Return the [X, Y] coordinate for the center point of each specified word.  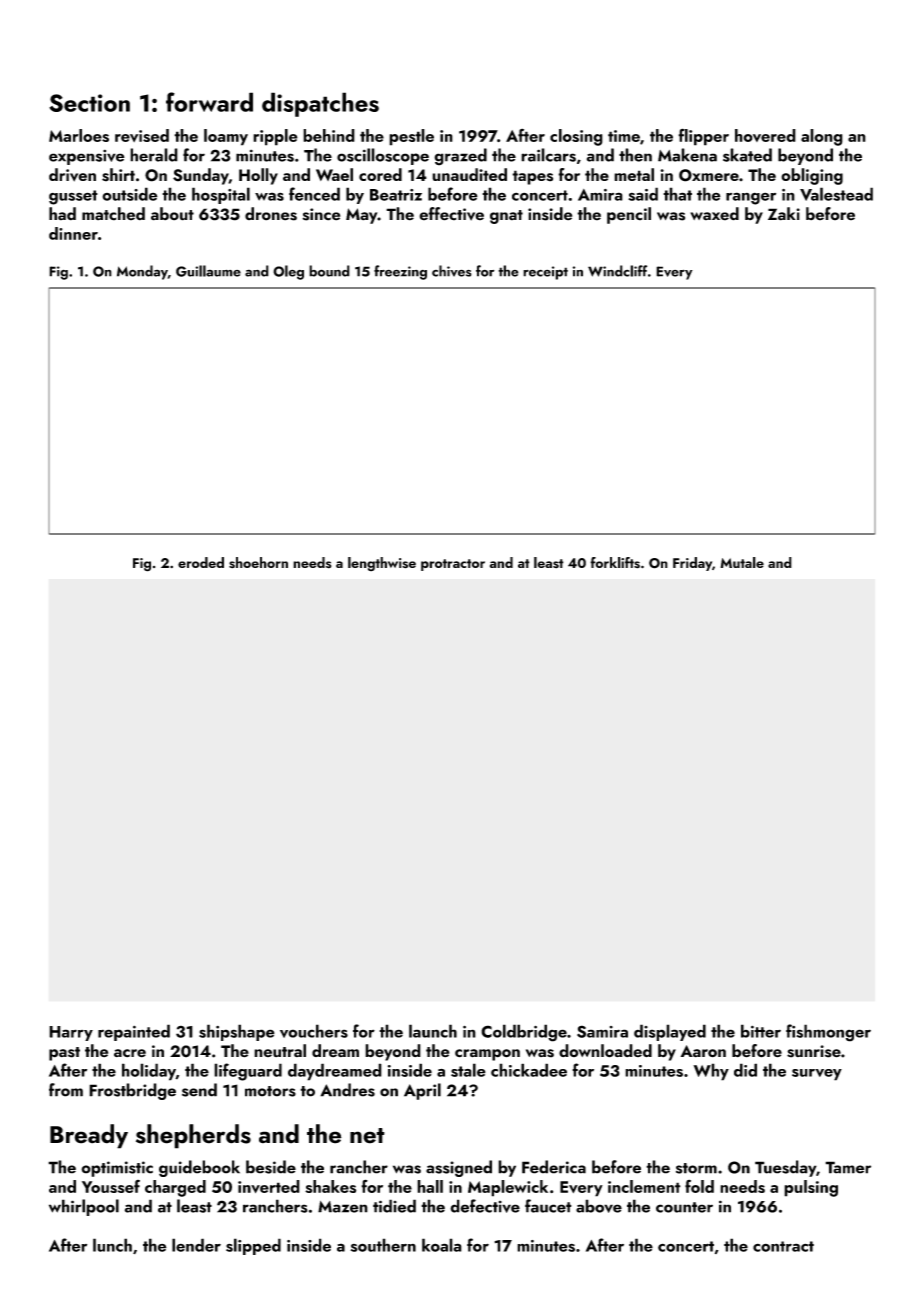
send [199, 1090]
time [624, 136]
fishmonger [828, 1033]
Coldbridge [524, 1033]
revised [142, 135]
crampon [487, 1055]
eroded [201, 562]
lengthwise [382, 564]
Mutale [742, 562]
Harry [71, 1033]
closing [576, 137]
